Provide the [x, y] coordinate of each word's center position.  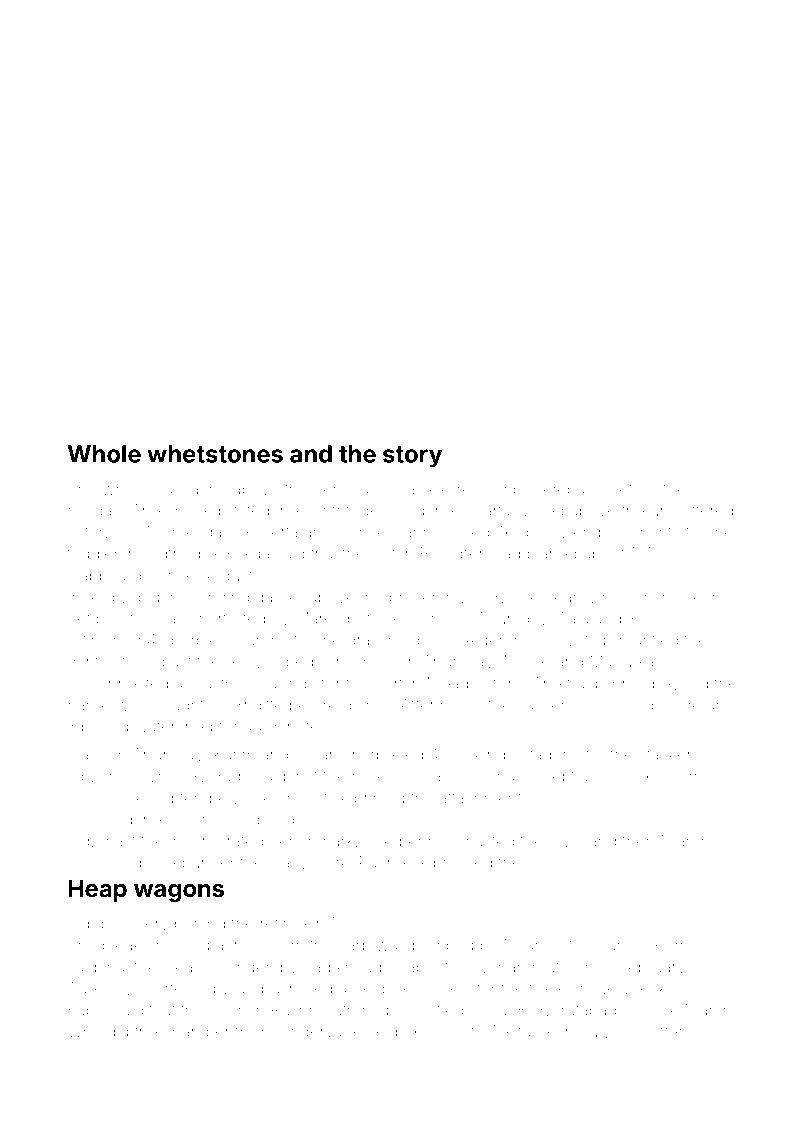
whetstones [215, 454]
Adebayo [570, 491]
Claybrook [161, 777]
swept [553, 778]
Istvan [318, 756]
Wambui [252, 988]
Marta [489, 510]
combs [695, 776]
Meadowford [475, 683]
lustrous [228, 683]
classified [429, 1009]
